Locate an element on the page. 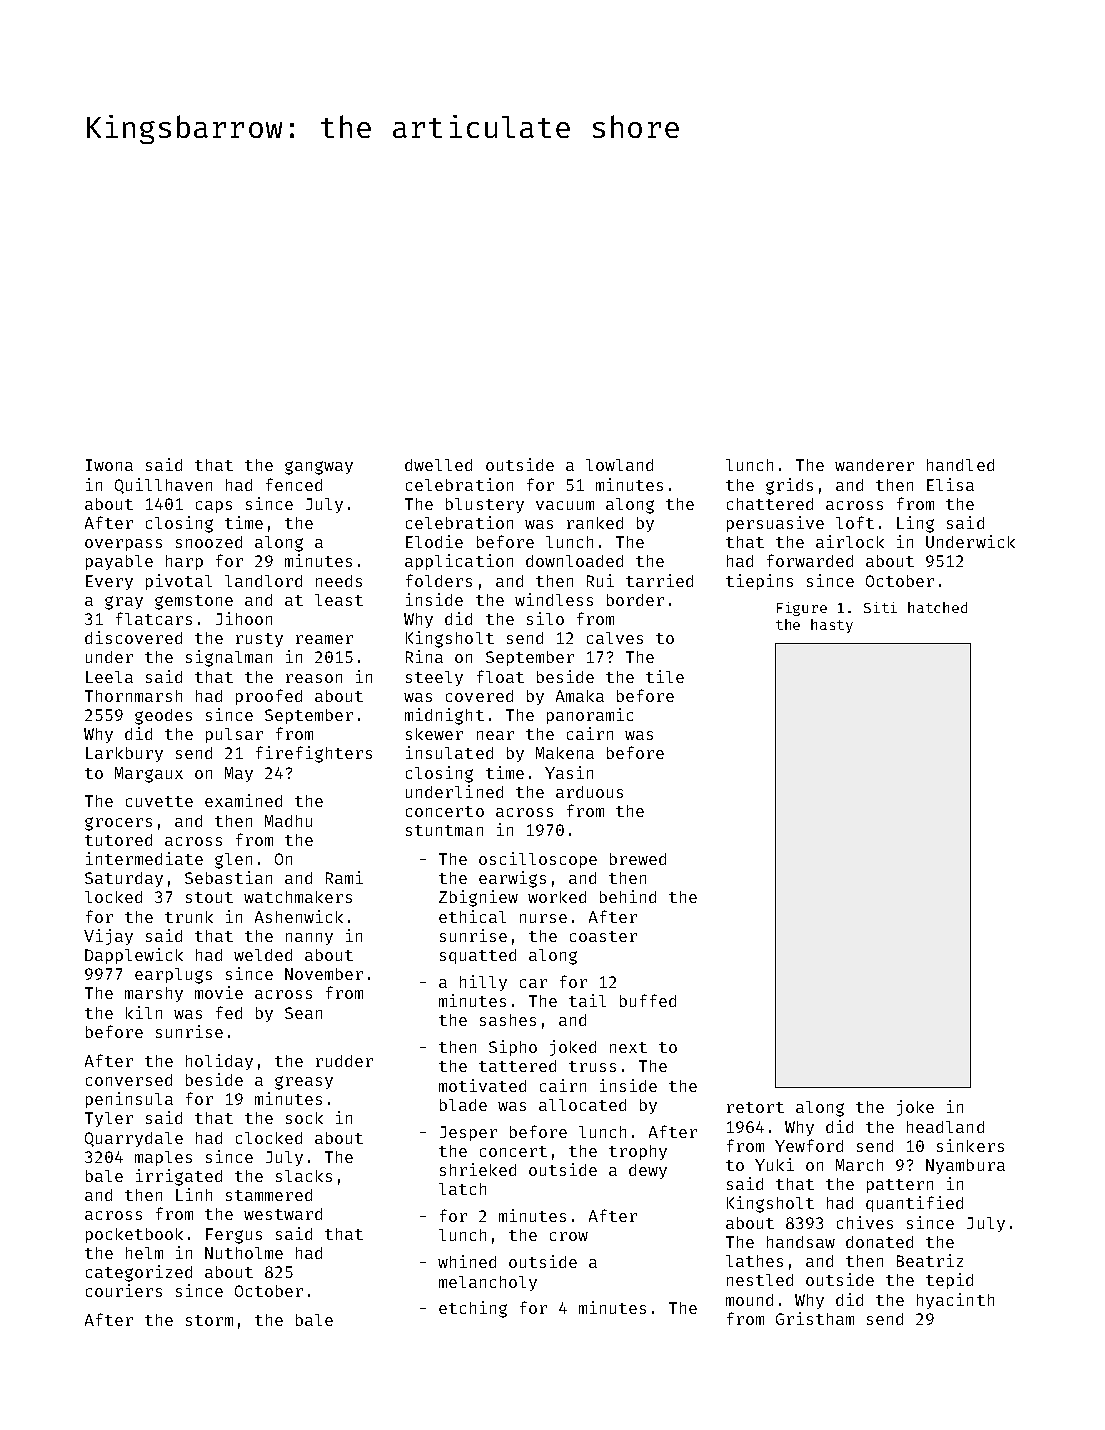  sock is located at coordinates (304, 1118).
